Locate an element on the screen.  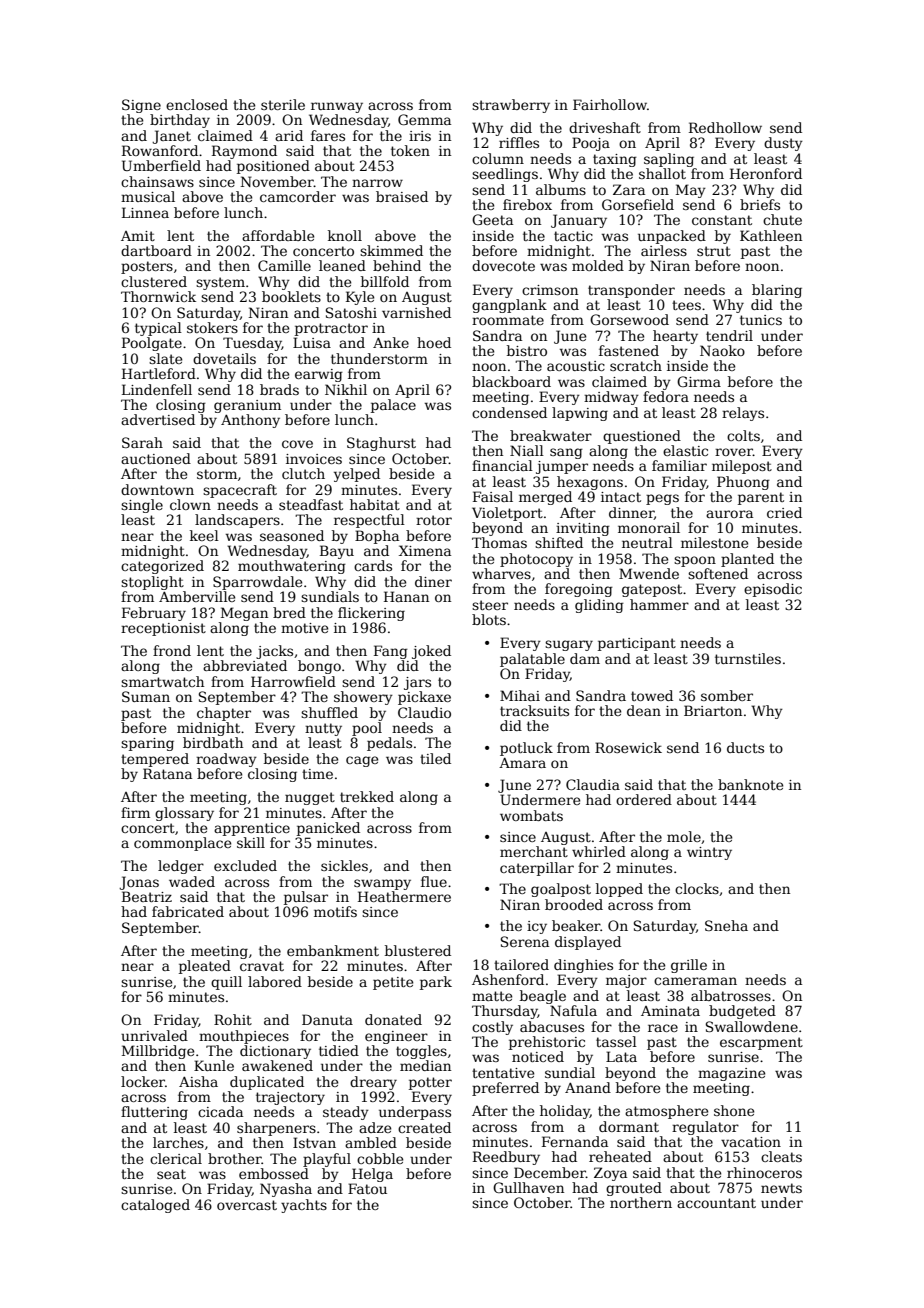
dusty is located at coordinates (783, 144).
